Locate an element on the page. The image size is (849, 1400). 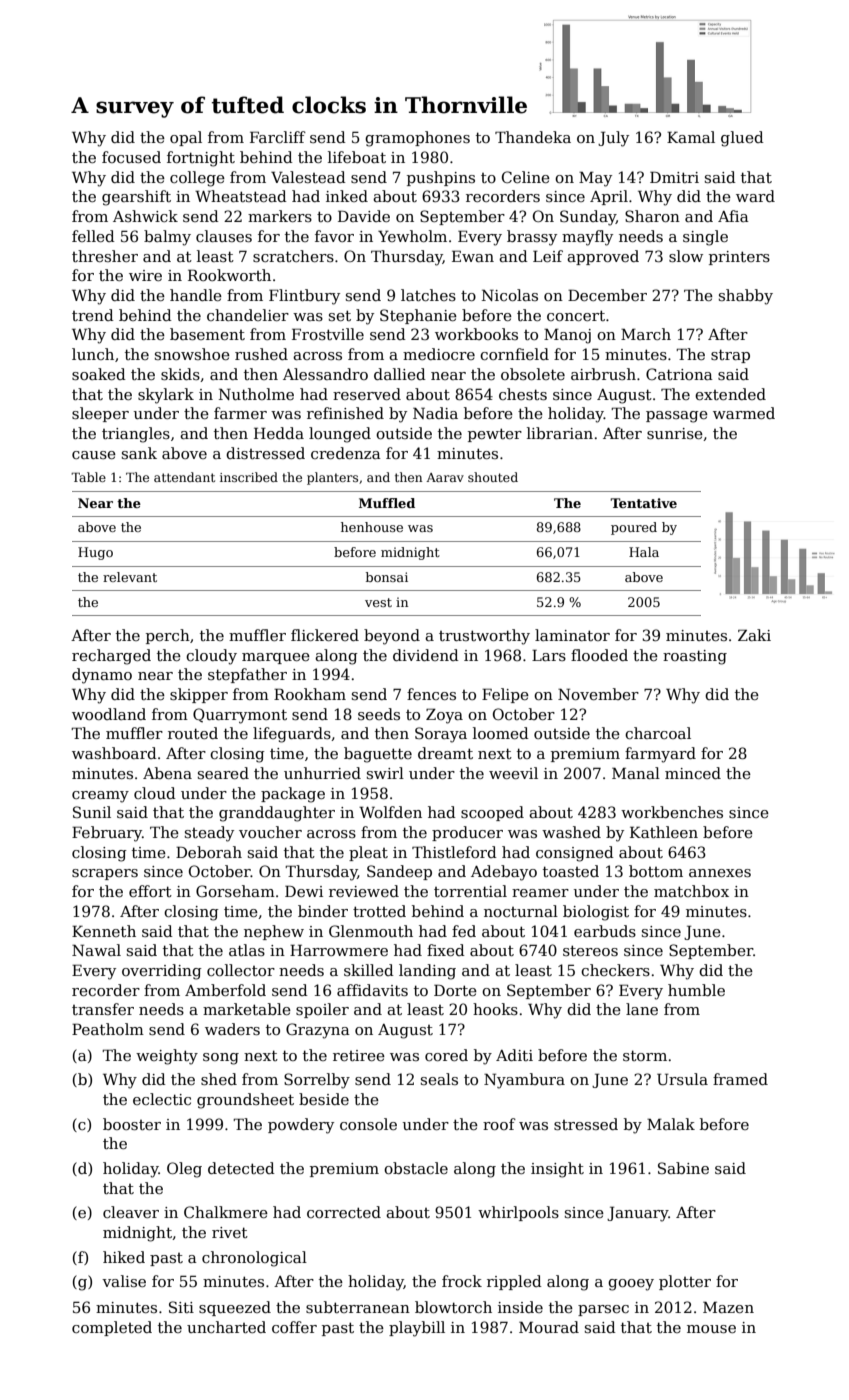
credenza is located at coordinates (346, 453).
